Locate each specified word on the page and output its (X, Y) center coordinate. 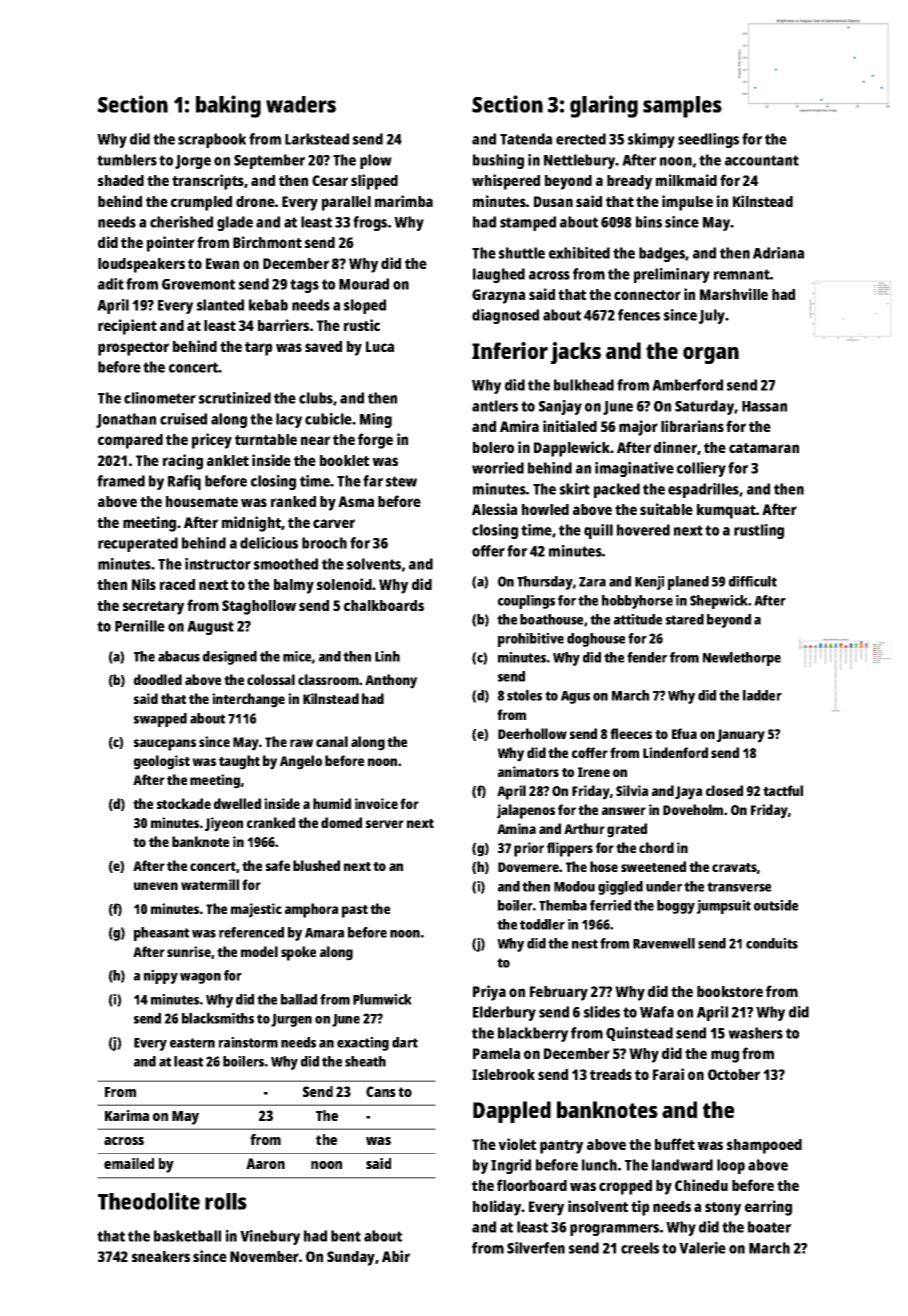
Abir (396, 1256)
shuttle (522, 253)
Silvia (632, 790)
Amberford (687, 385)
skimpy (651, 140)
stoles (524, 695)
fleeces (631, 733)
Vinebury (270, 1237)
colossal (271, 679)
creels (640, 1248)
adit (111, 284)
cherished (181, 222)
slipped (374, 182)
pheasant (161, 934)
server (385, 824)
